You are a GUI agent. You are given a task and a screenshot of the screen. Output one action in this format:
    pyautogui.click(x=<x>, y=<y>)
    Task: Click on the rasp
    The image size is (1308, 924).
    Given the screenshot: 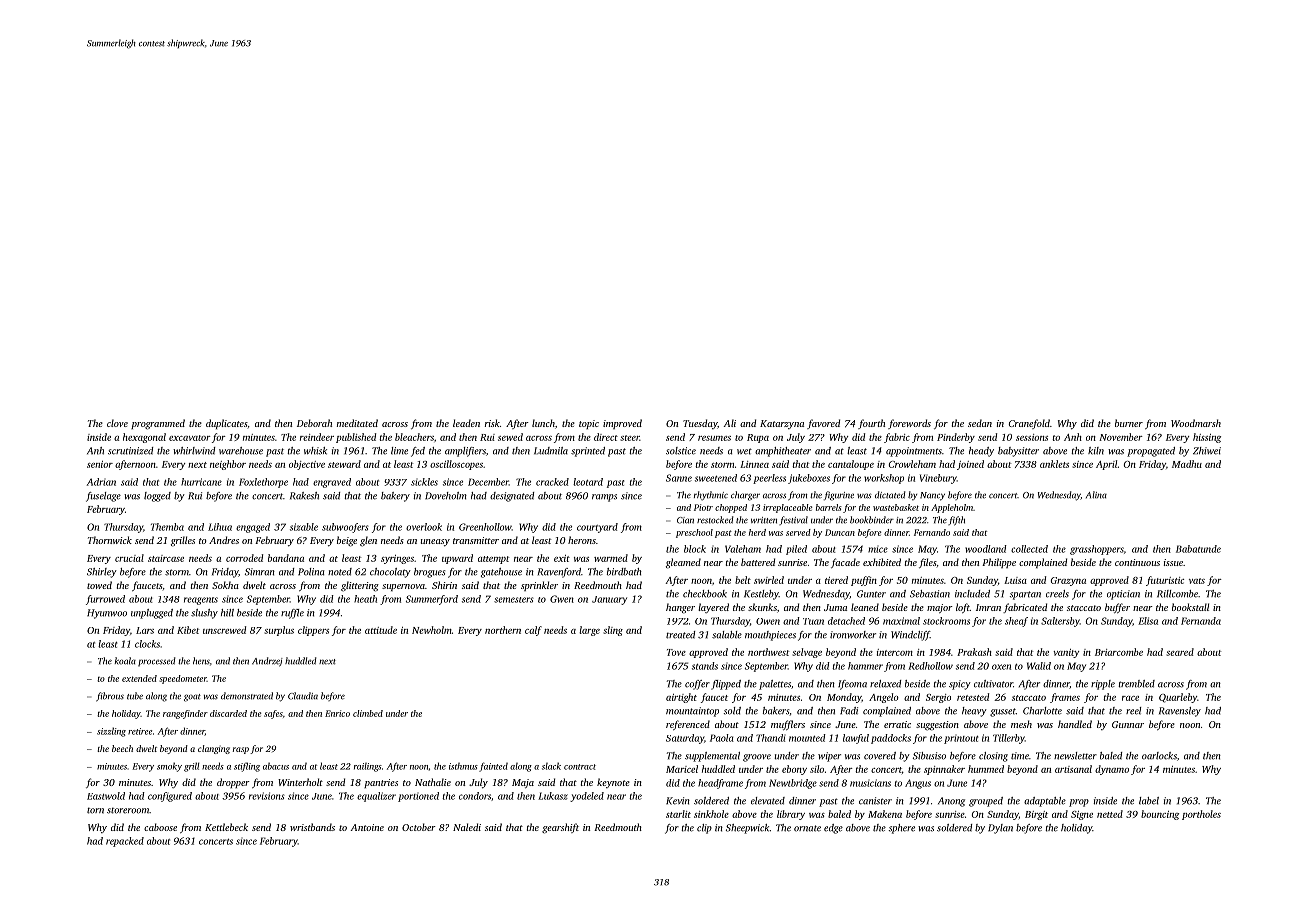 What is the action you would take?
    pyautogui.click(x=241, y=750)
